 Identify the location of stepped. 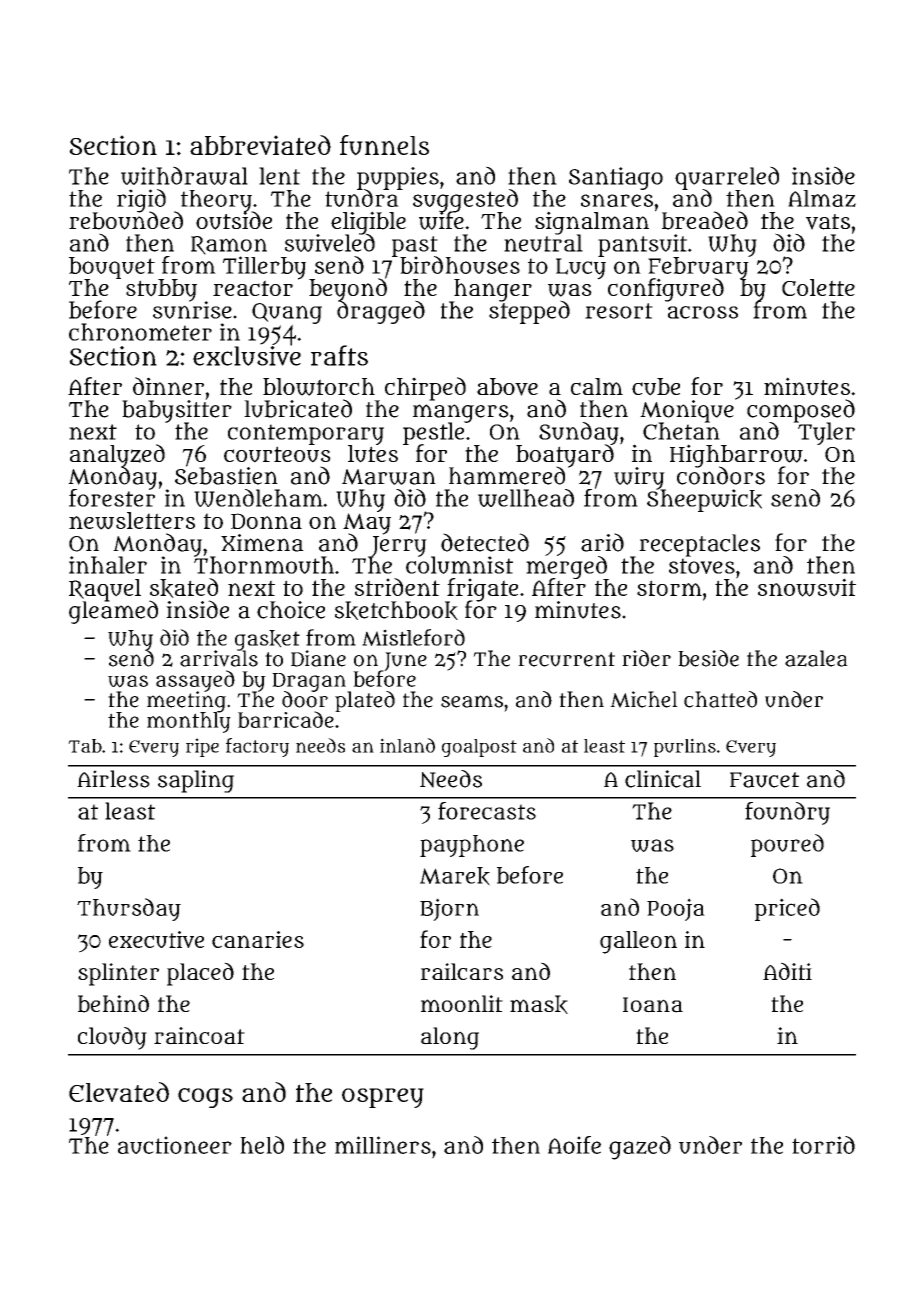
(529, 312).
